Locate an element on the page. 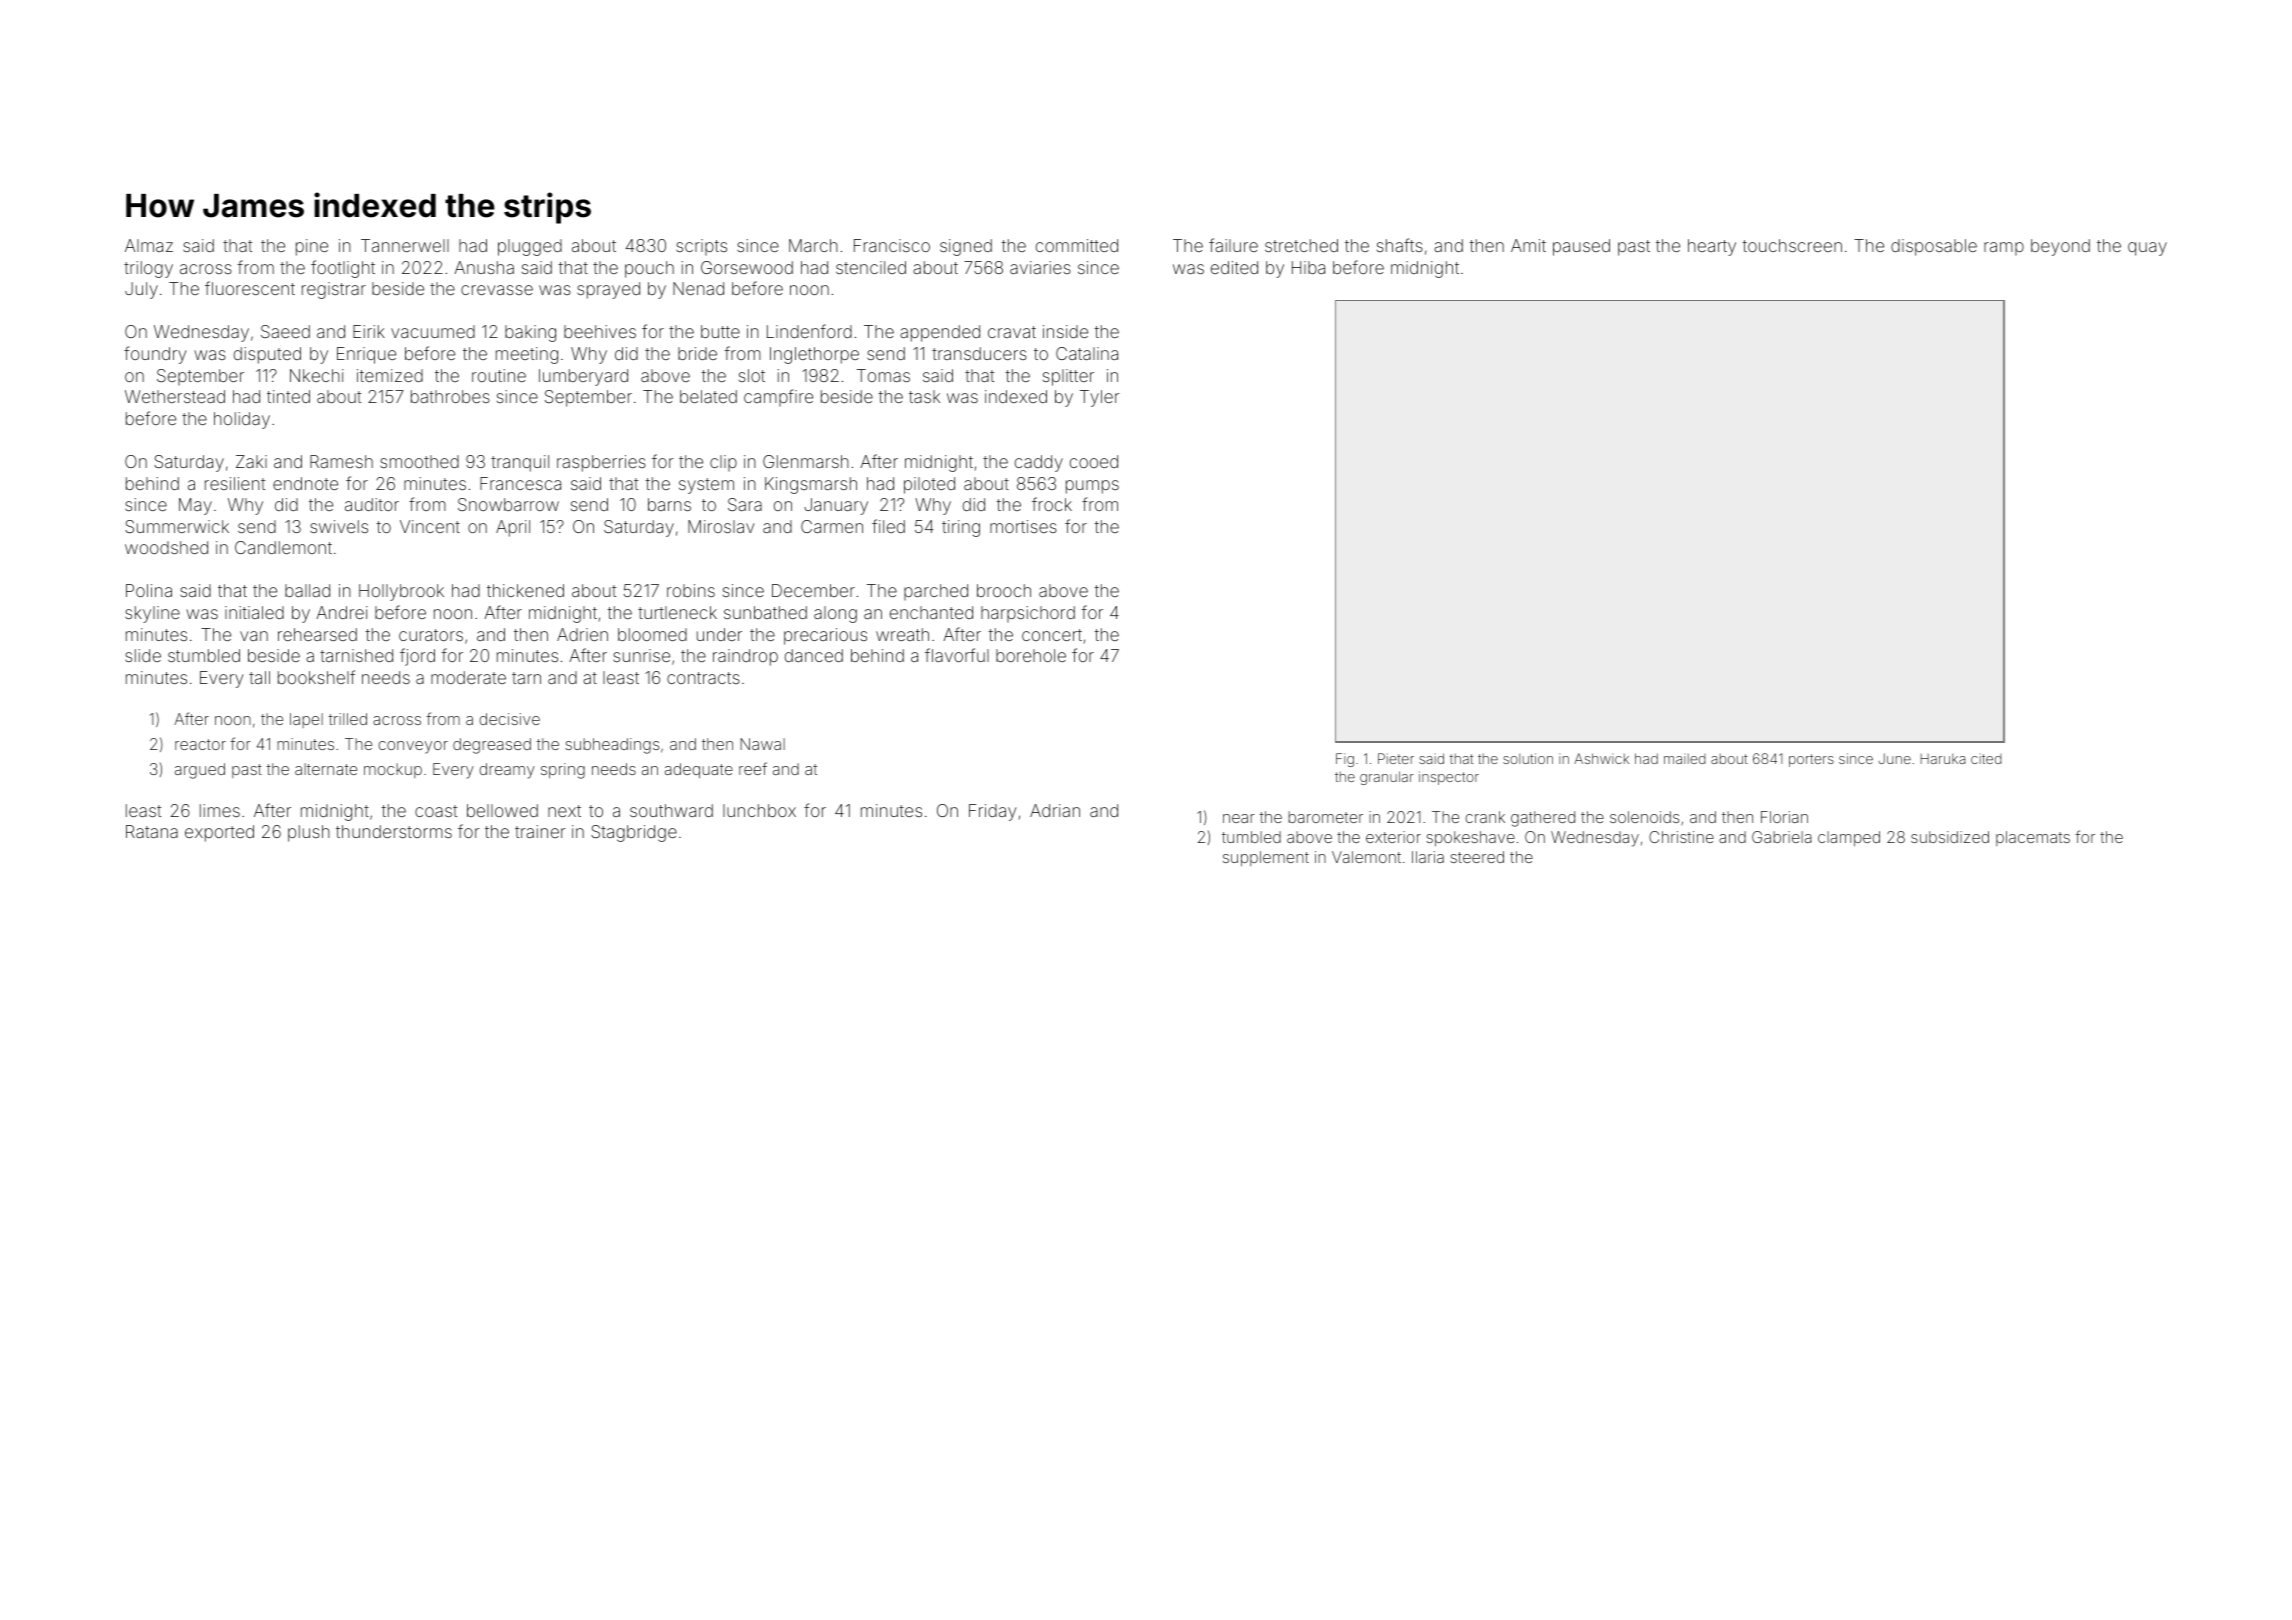  pine is located at coordinates (312, 247).
